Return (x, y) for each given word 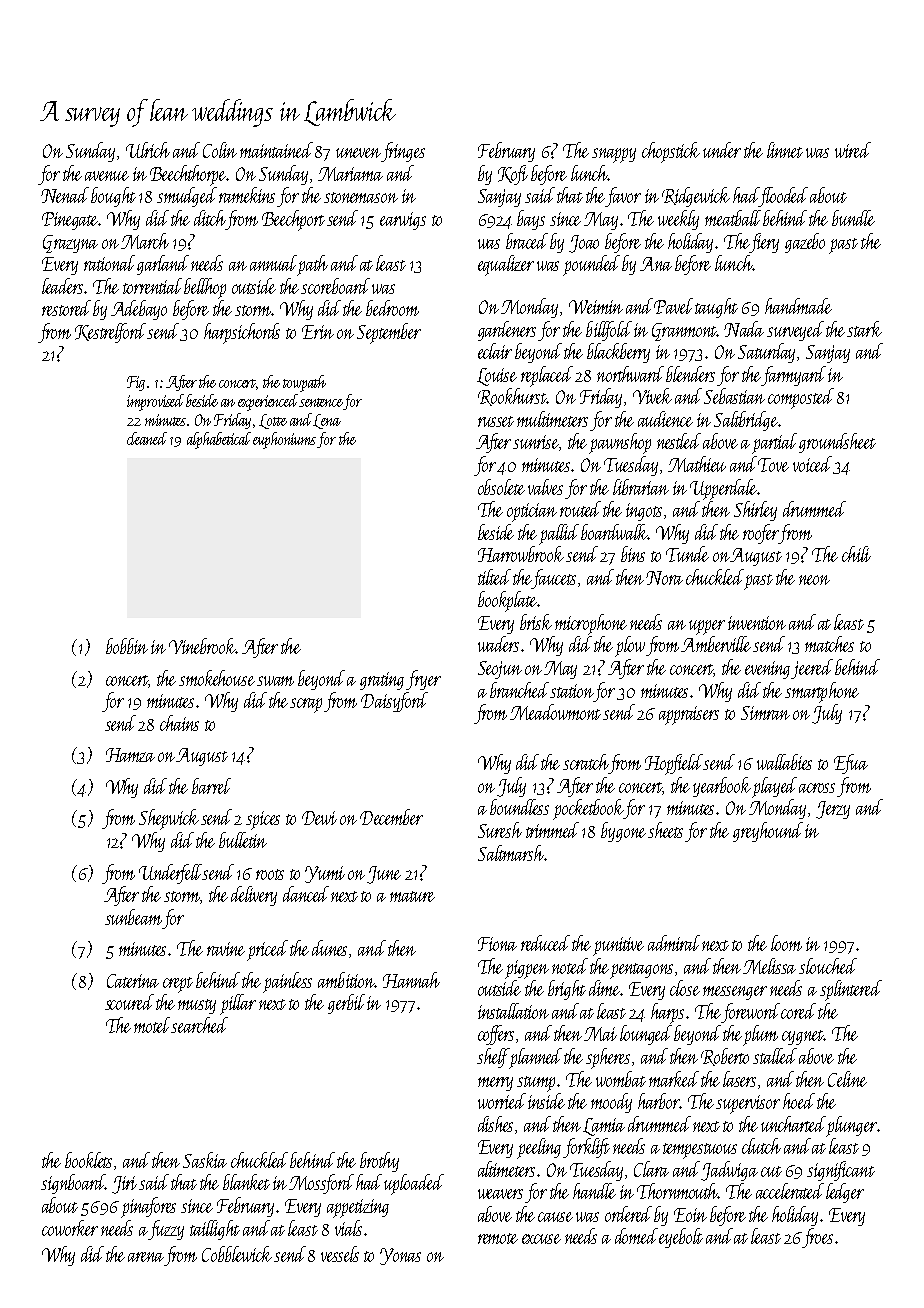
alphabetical (219, 440)
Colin (220, 150)
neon (814, 580)
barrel (211, 786)
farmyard (794, 376)
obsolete (501, 487)
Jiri (124, 1185)
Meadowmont (555, 712)
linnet (785, 150)
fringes (403, 152)
